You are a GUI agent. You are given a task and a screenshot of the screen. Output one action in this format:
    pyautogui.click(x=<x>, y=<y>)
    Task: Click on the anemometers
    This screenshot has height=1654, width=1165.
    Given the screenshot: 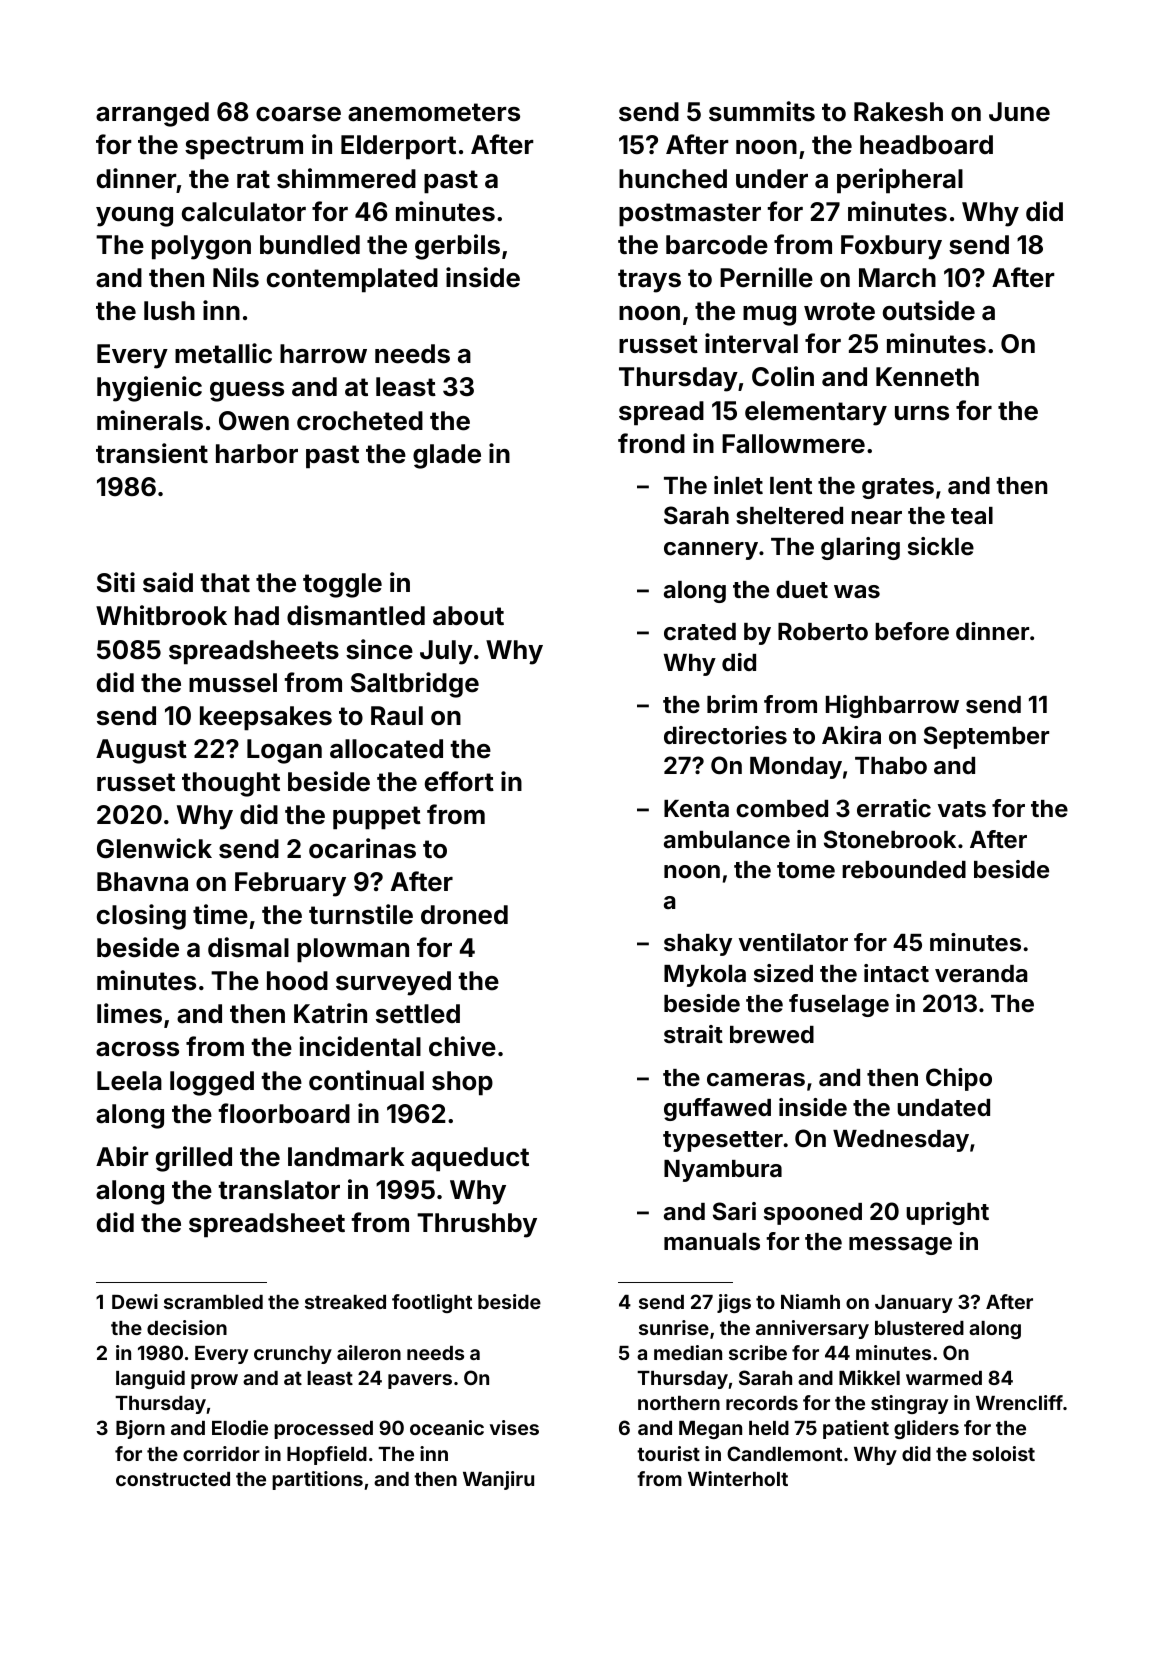 What is the action you would take?
    pyautogui.click(x=434, y=112)
